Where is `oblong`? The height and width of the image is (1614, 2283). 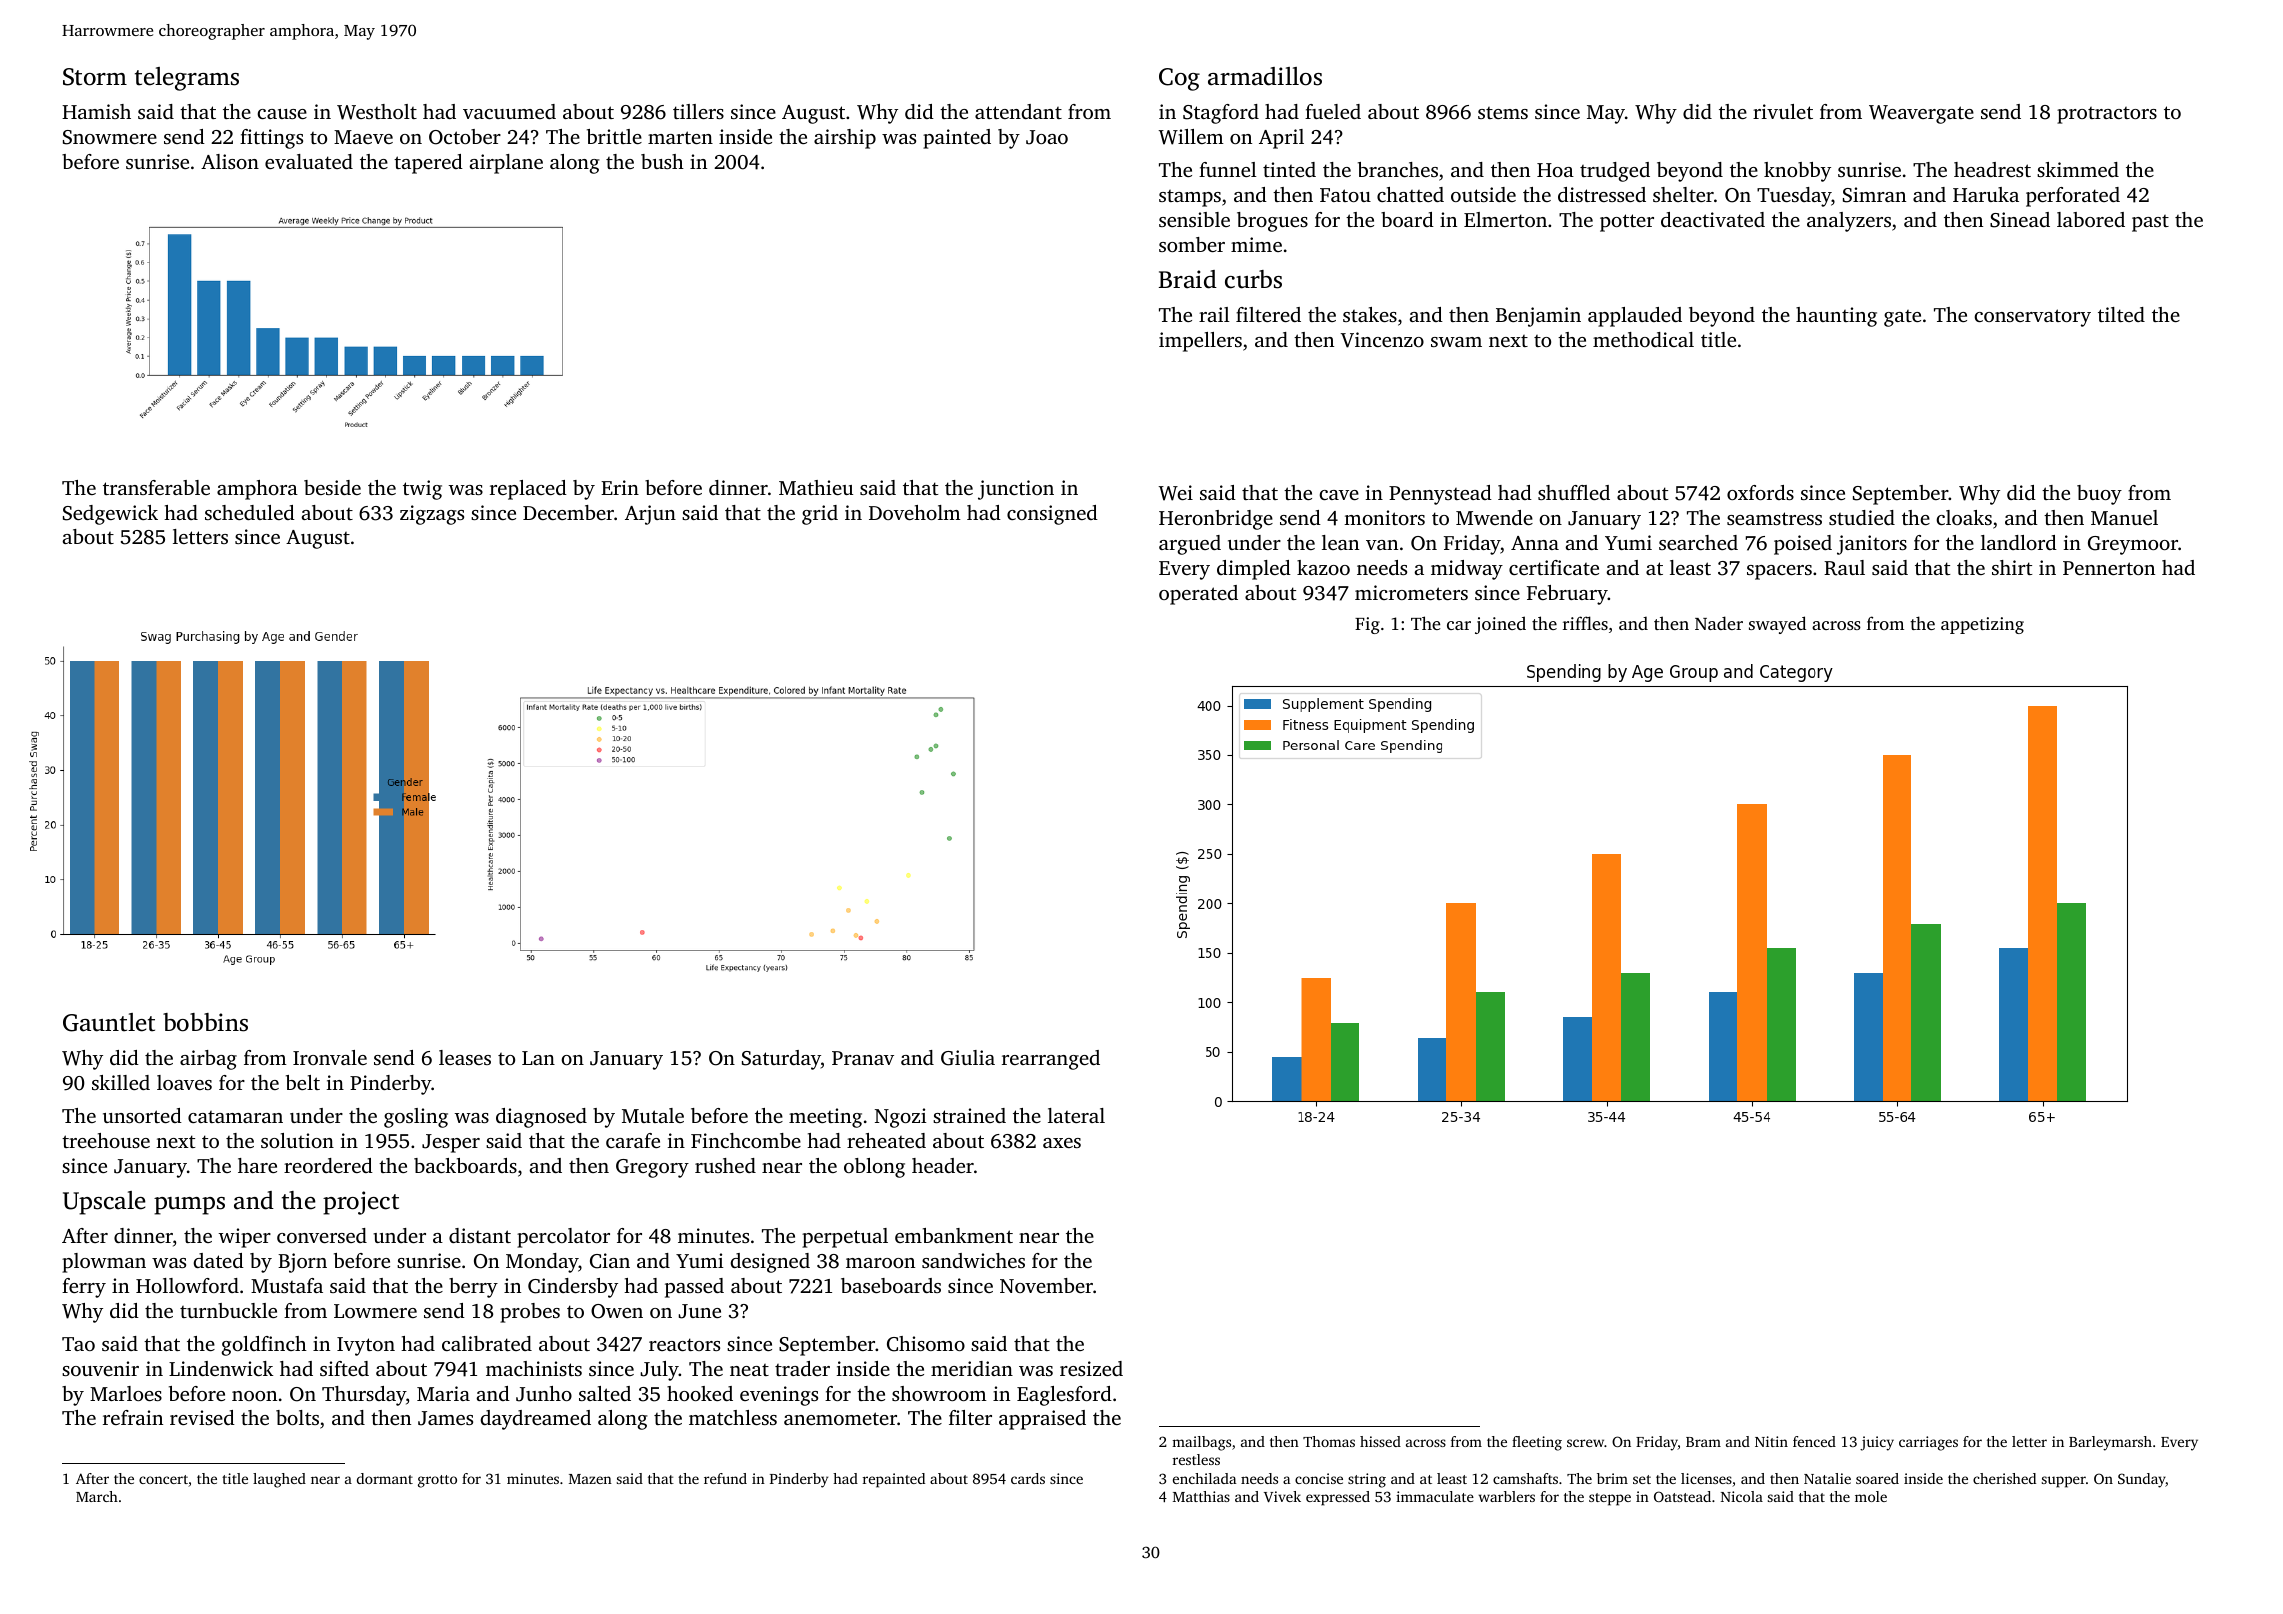 oblong is located at coordinates (874, 1168).
